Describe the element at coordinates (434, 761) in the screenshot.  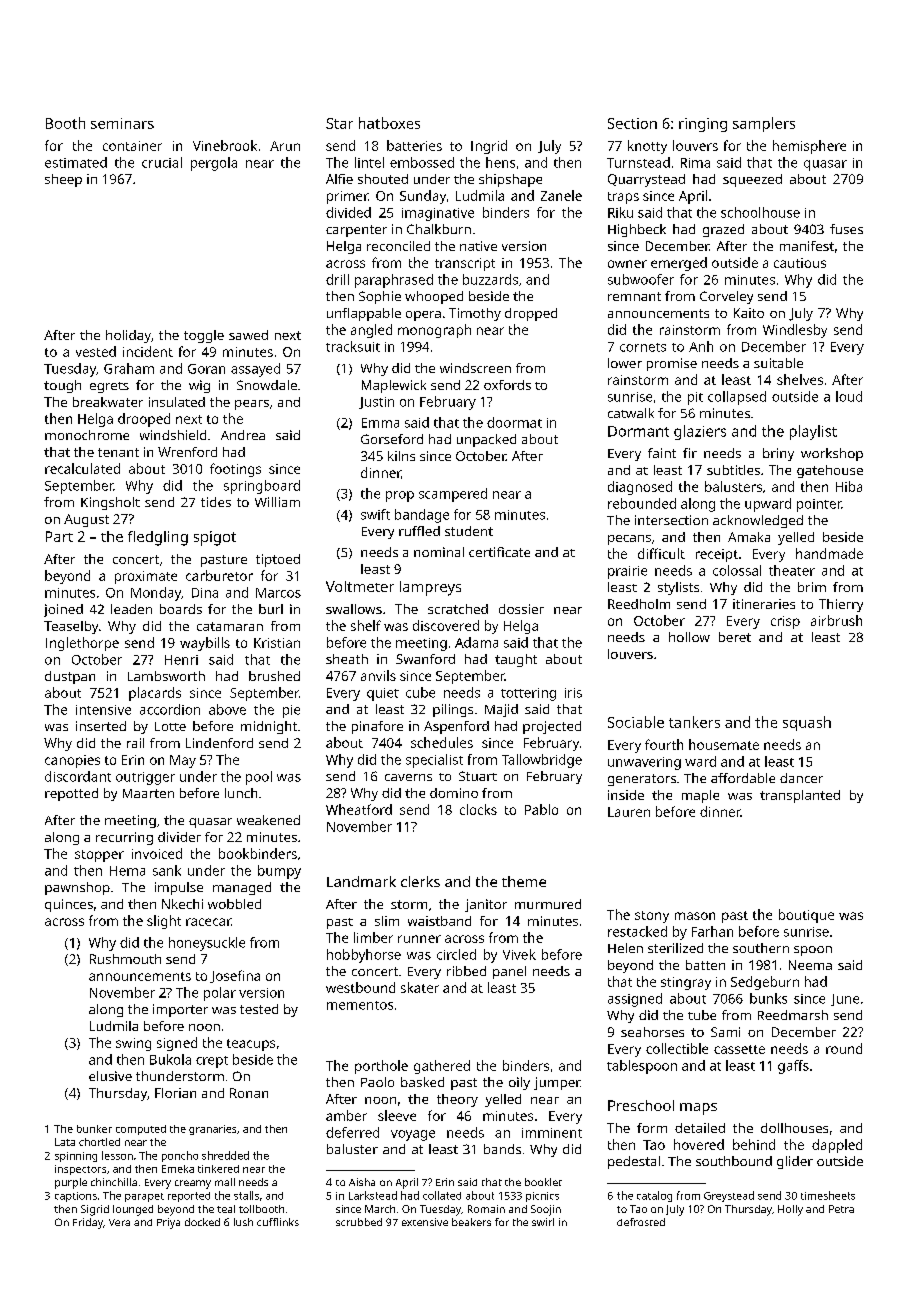
I see `specialist` at that location.
